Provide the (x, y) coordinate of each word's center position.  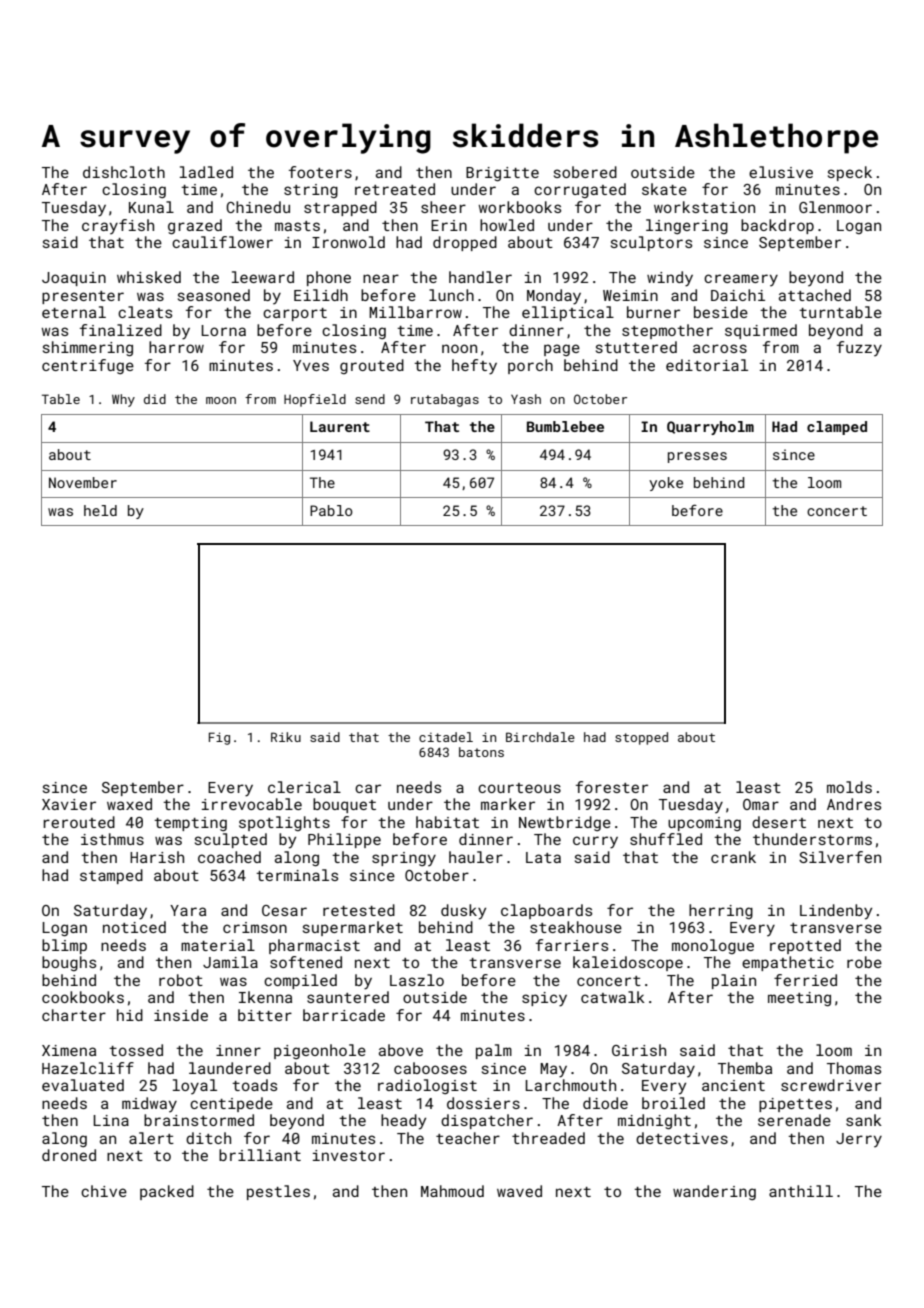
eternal (74, 312)
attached (815, 295)
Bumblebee (565, 426)
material (218, 945)
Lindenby (836, 912)
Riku (286, 737)
